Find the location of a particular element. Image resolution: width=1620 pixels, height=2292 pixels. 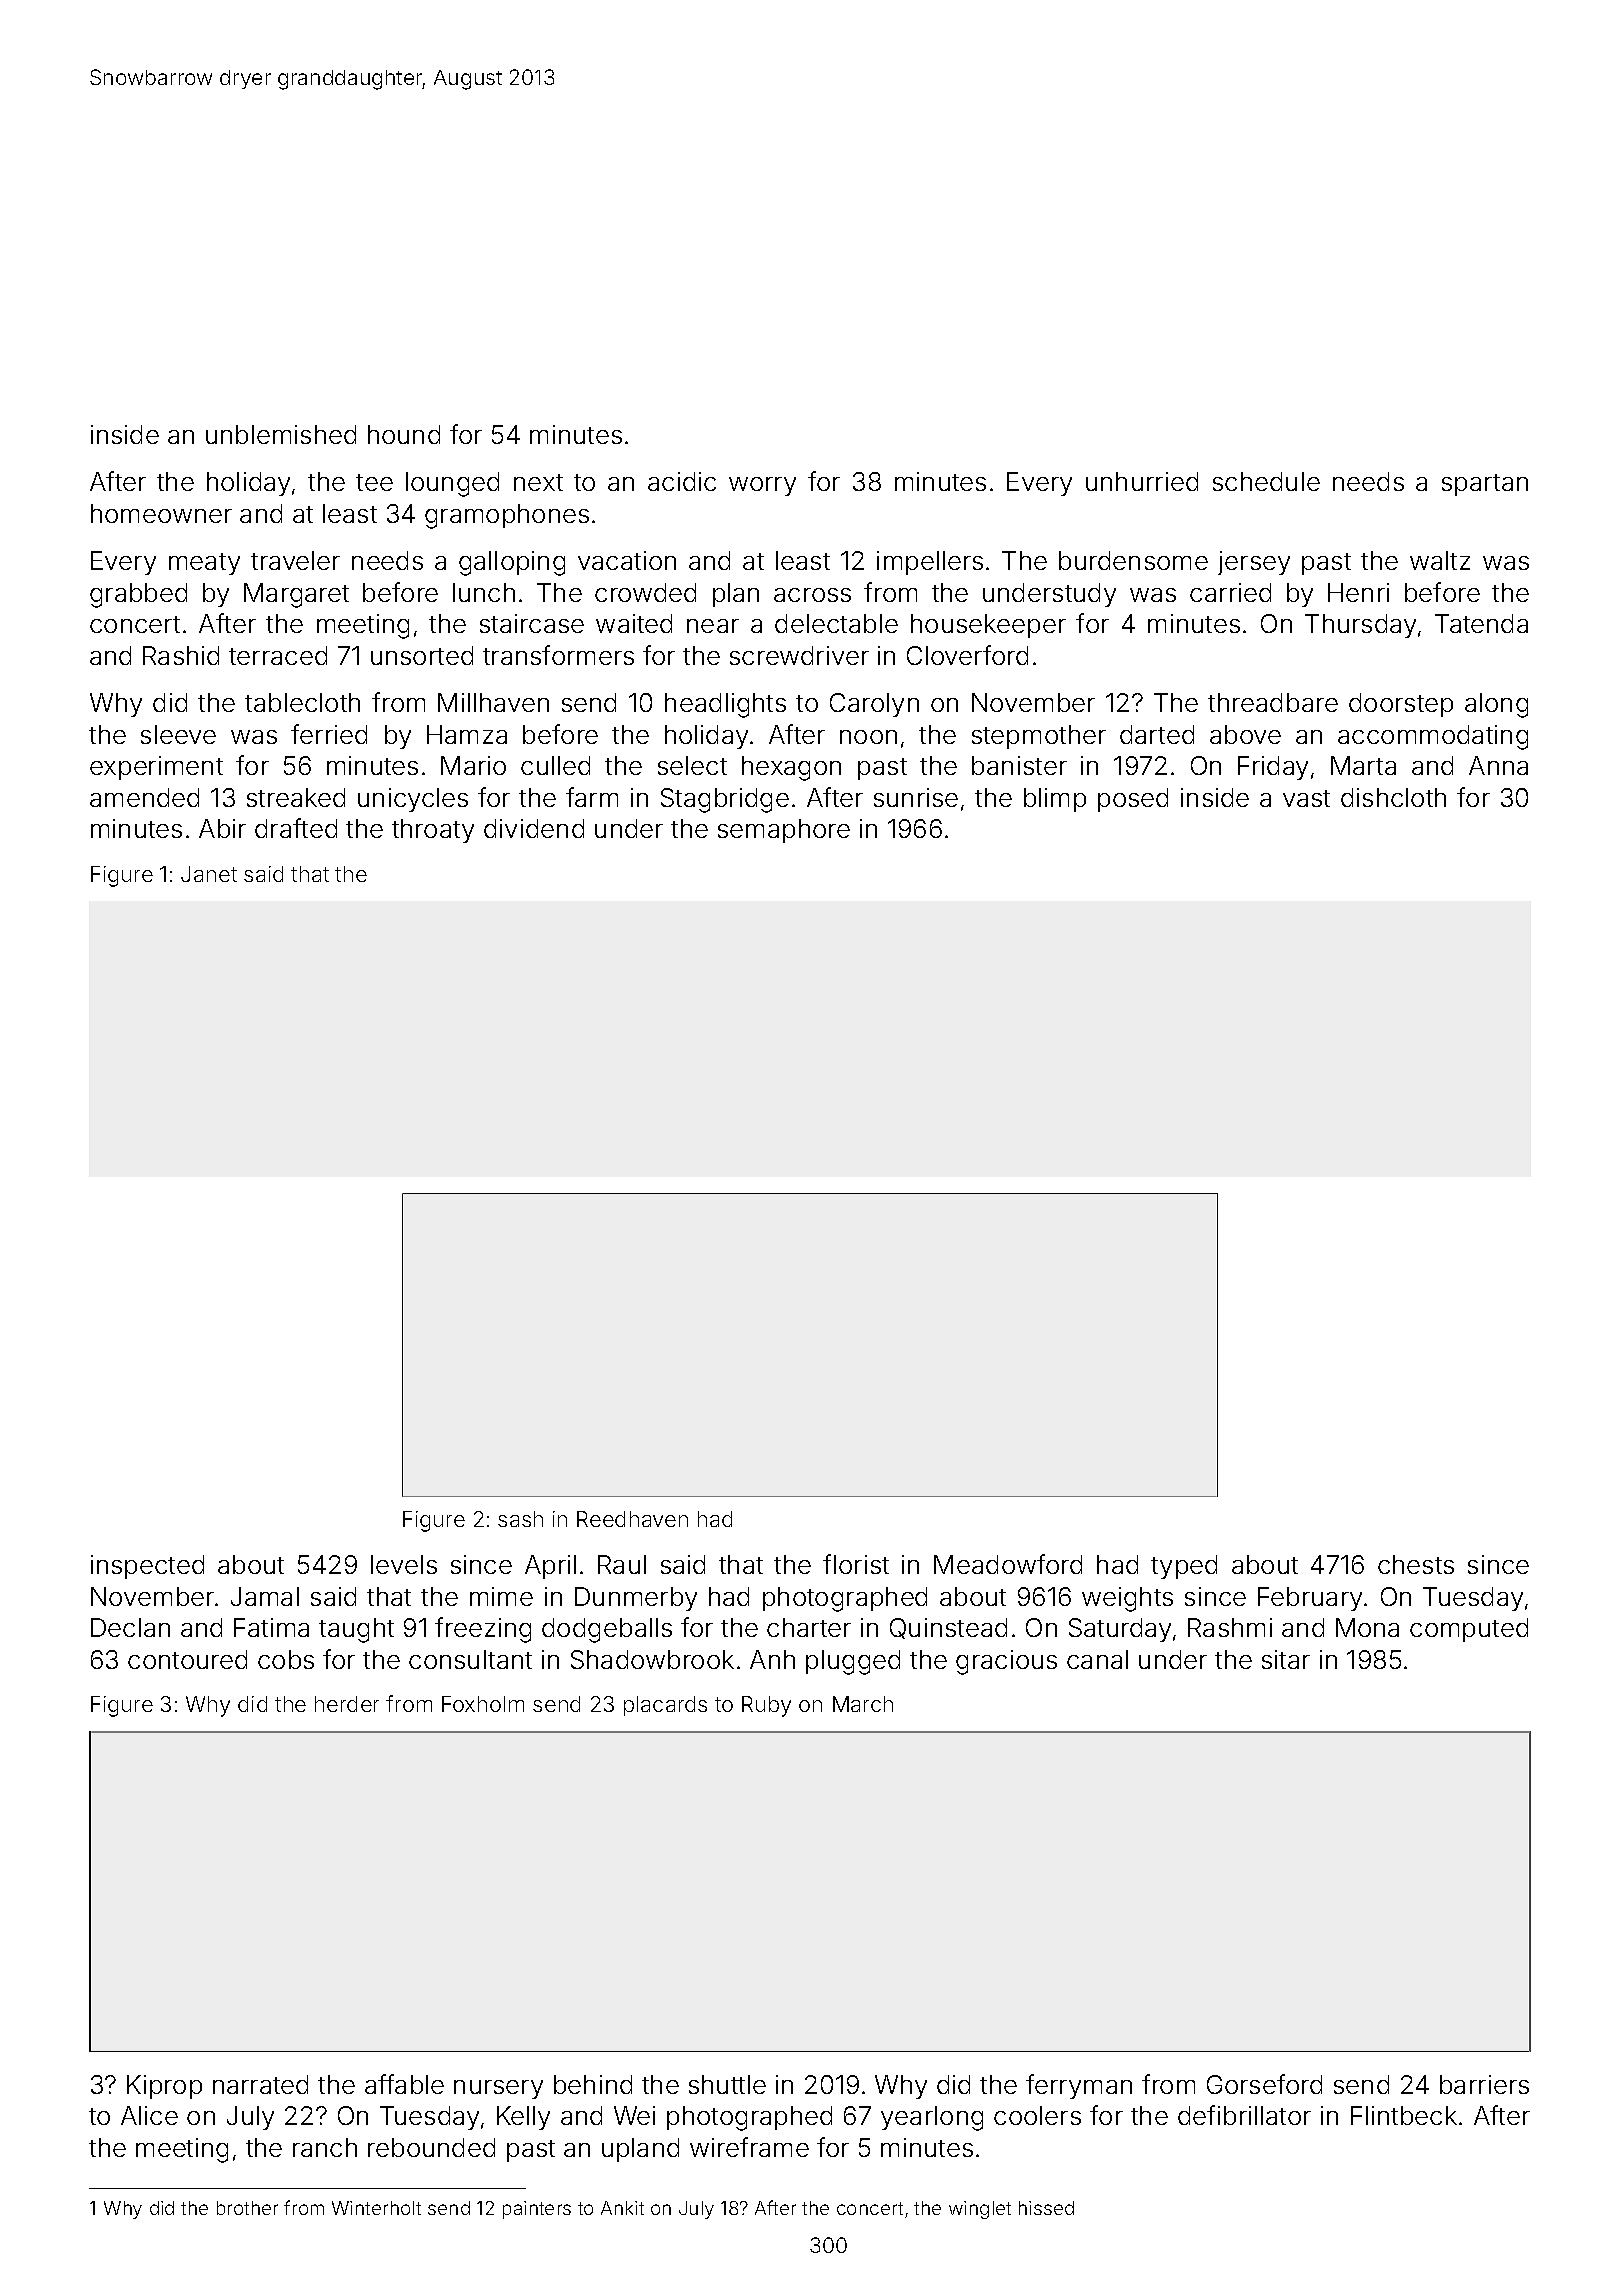

dishcloth is located at coordinates (1393, 797).
